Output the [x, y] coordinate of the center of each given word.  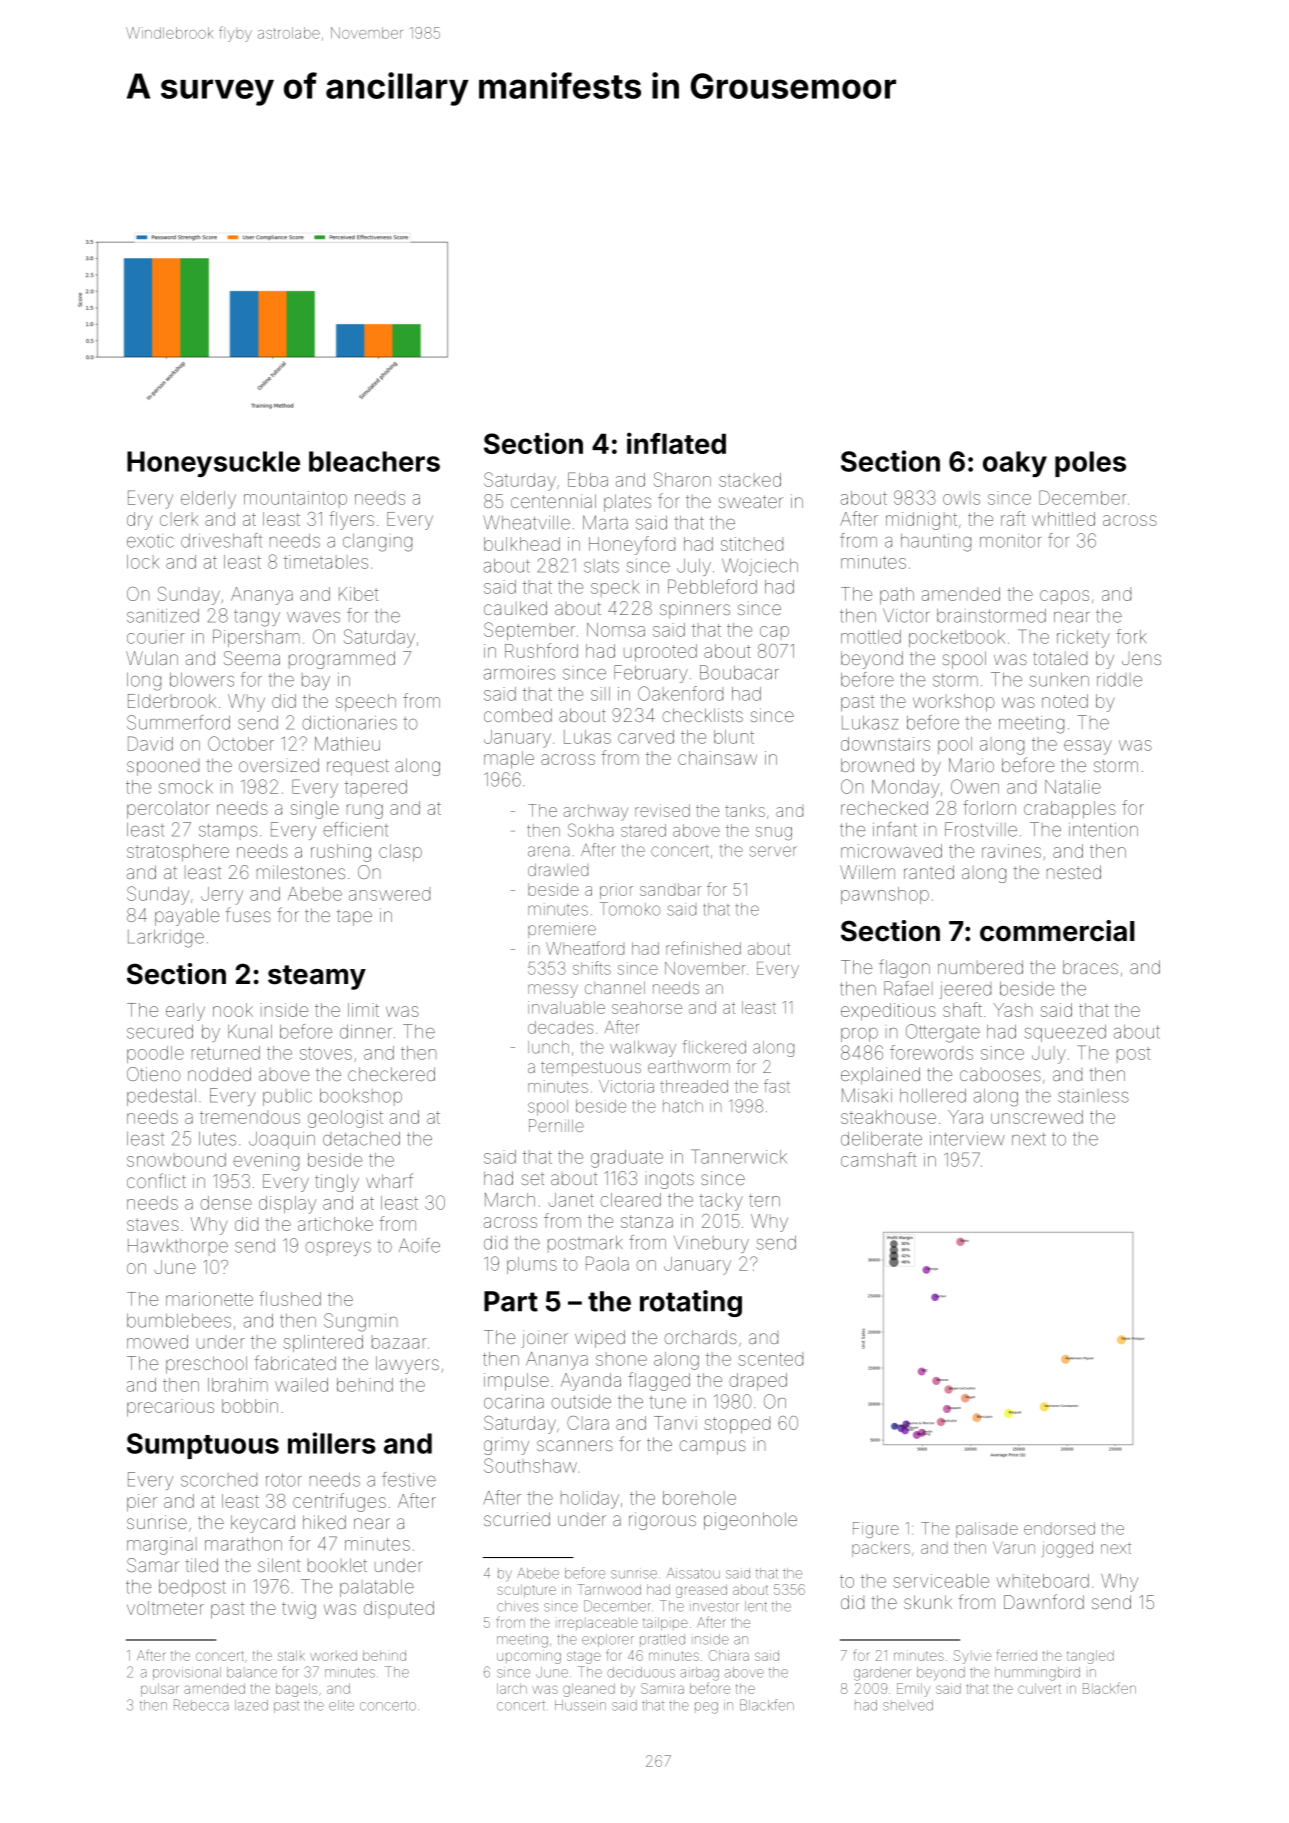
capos [1064, 597]
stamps [228, 832]
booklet [337, 1565]
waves [313, 617]
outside [581, 1402]
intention [1103, 830]
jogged [1067, 1549]
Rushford [541, 650]
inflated [676, 443]
